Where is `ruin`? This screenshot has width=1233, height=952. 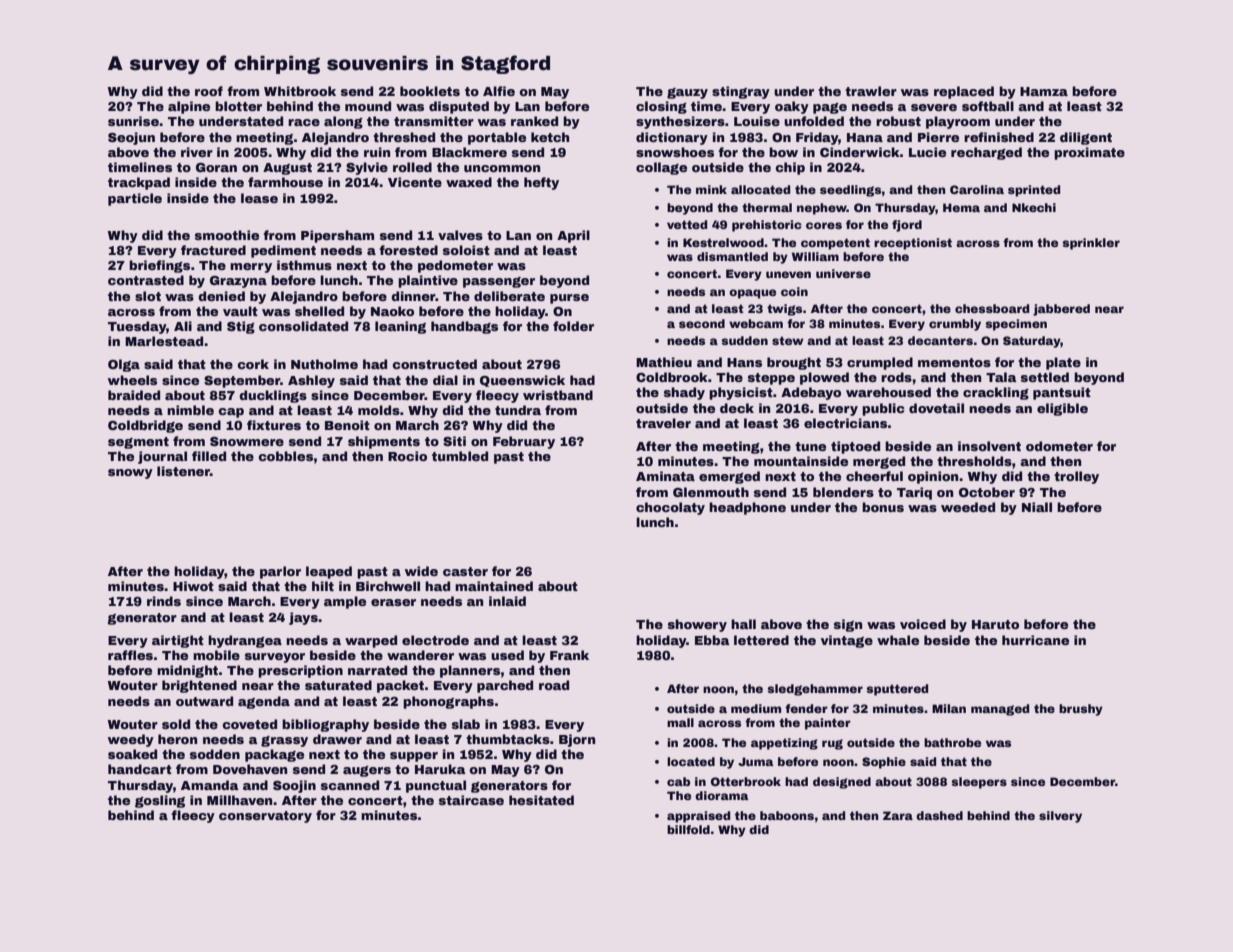
ruin is located at coordinates (377, 152).
